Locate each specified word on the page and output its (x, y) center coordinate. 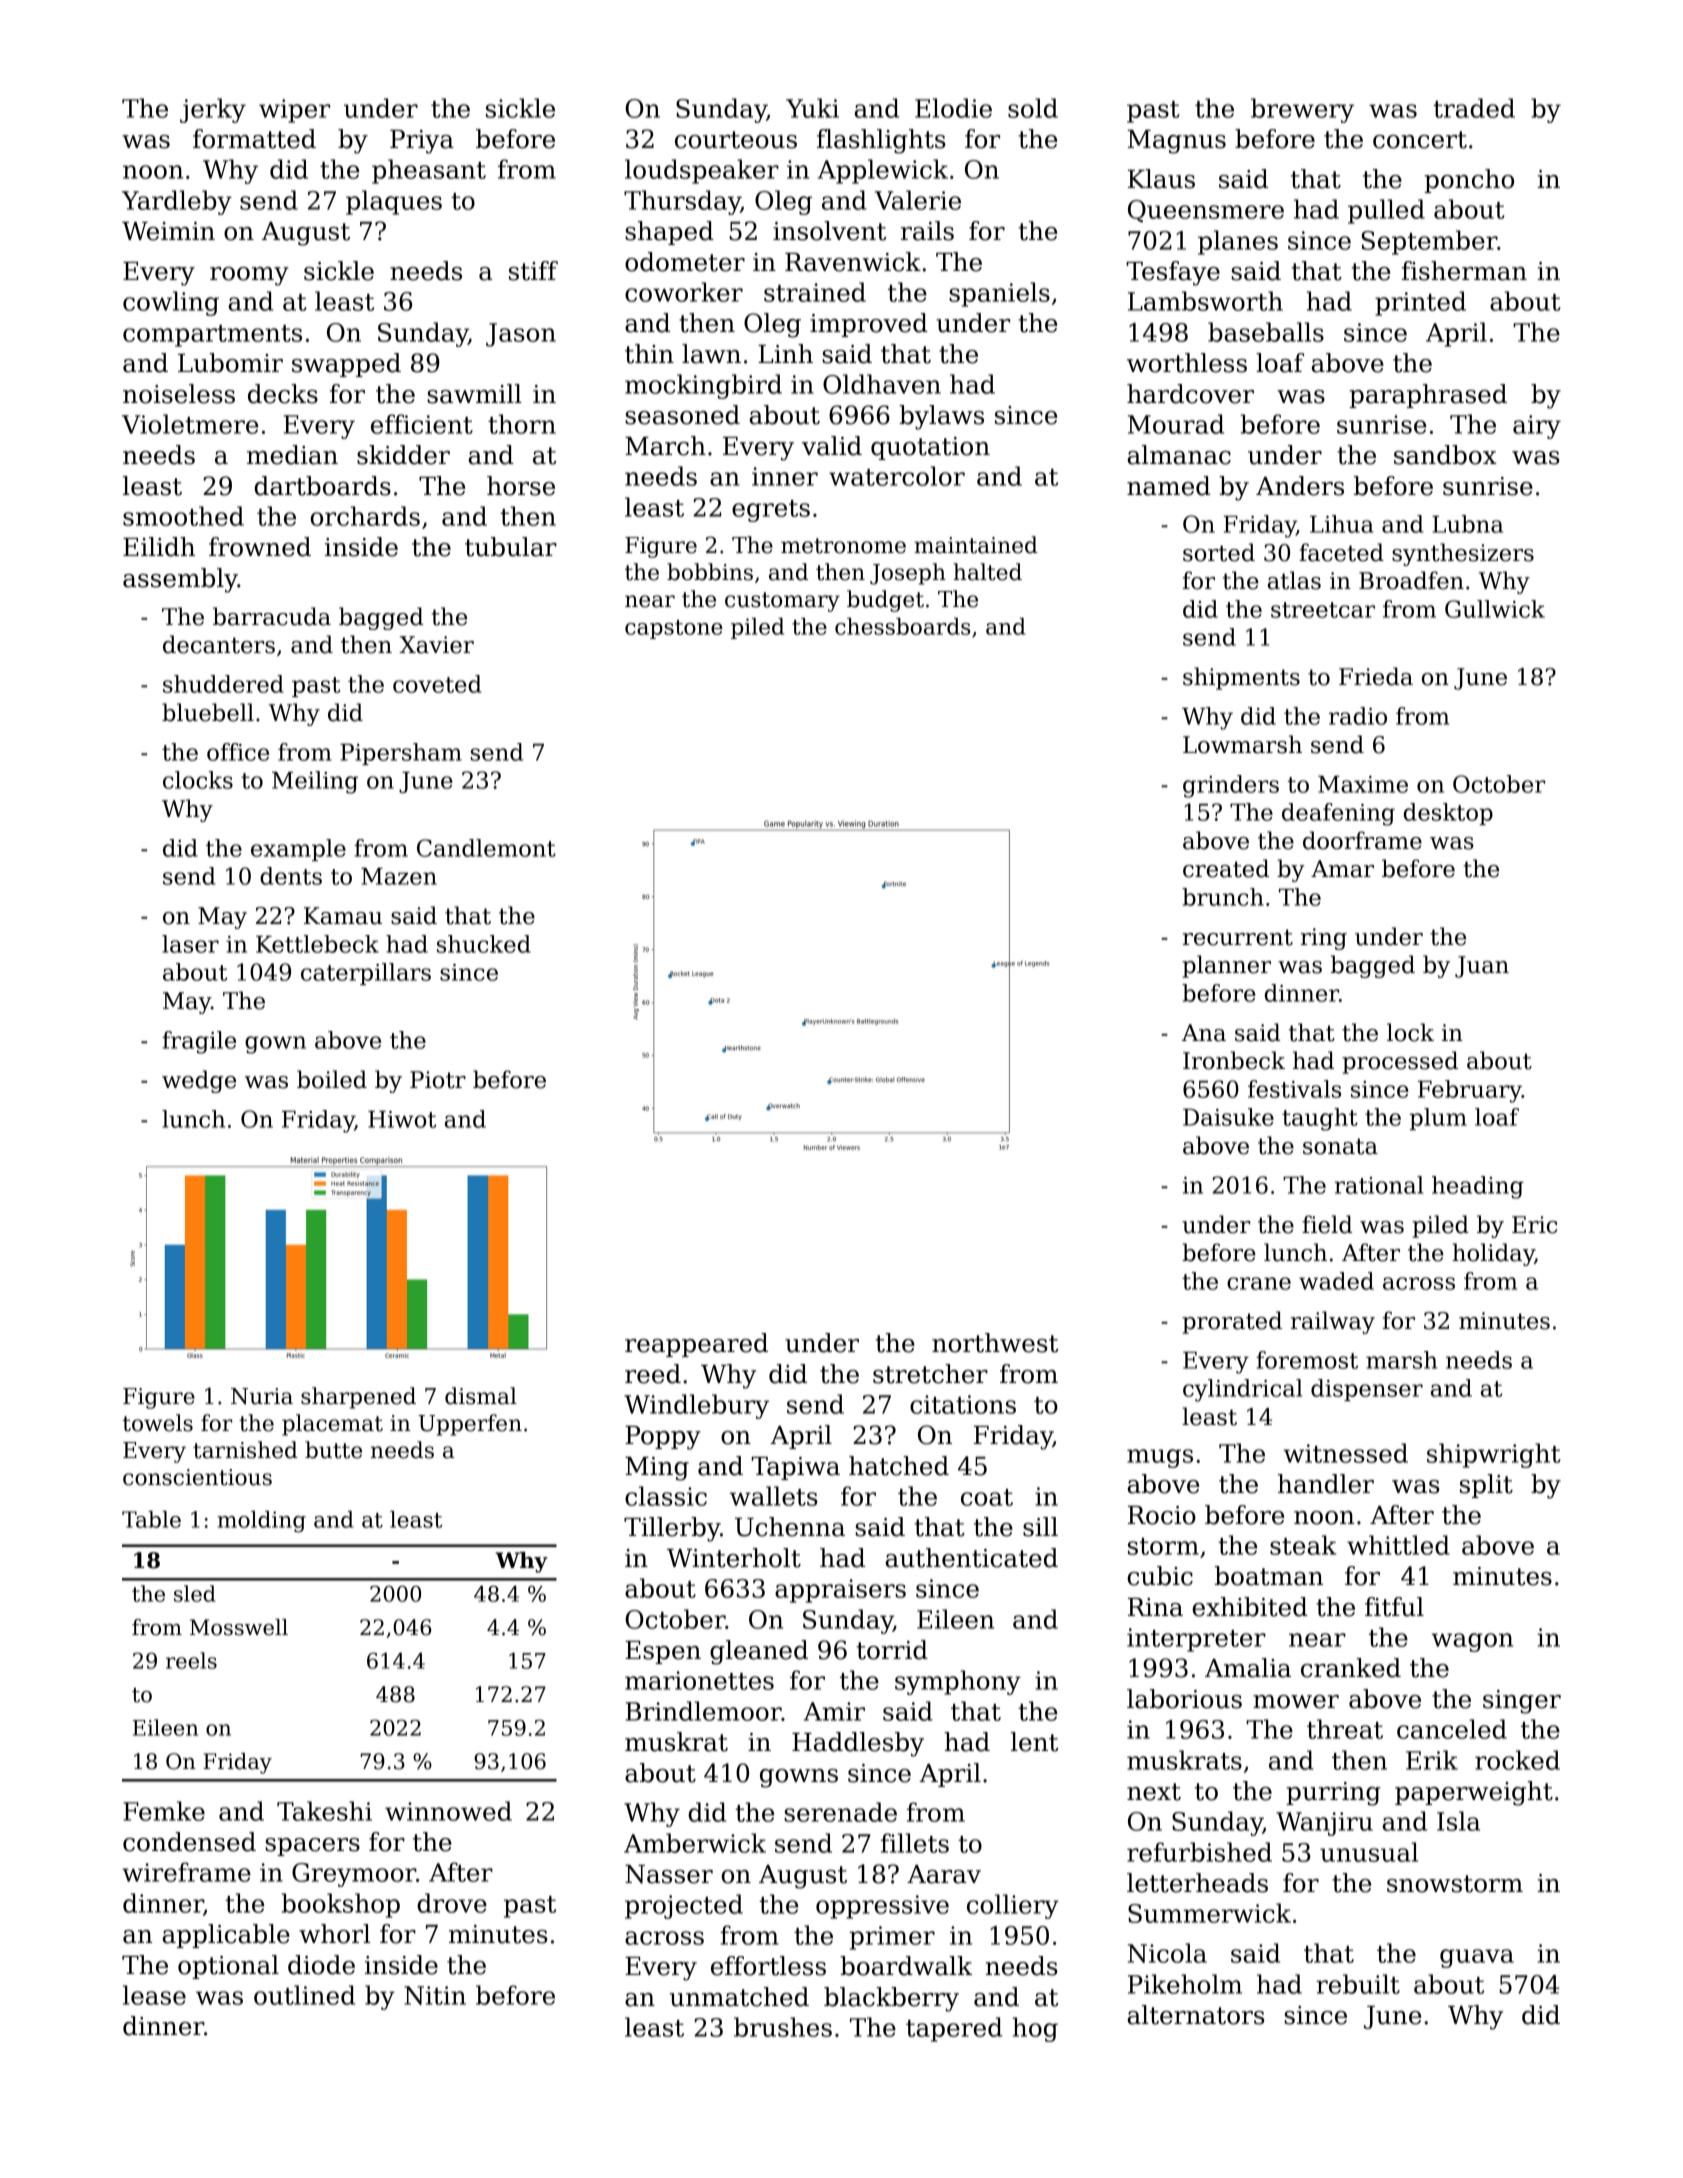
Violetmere (190, 424)
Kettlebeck (317, 944)
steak (1303, 1545)
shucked (484, 944)
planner (1226, 966)
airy (1537, 427)
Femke (164, 1811)
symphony (958, 1682)
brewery (1302, 110)
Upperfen (470, 1425)
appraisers (840, 1591)
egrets (771, 511)
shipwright (1494, 1455)
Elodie (953, 108)
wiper (294, 111)
